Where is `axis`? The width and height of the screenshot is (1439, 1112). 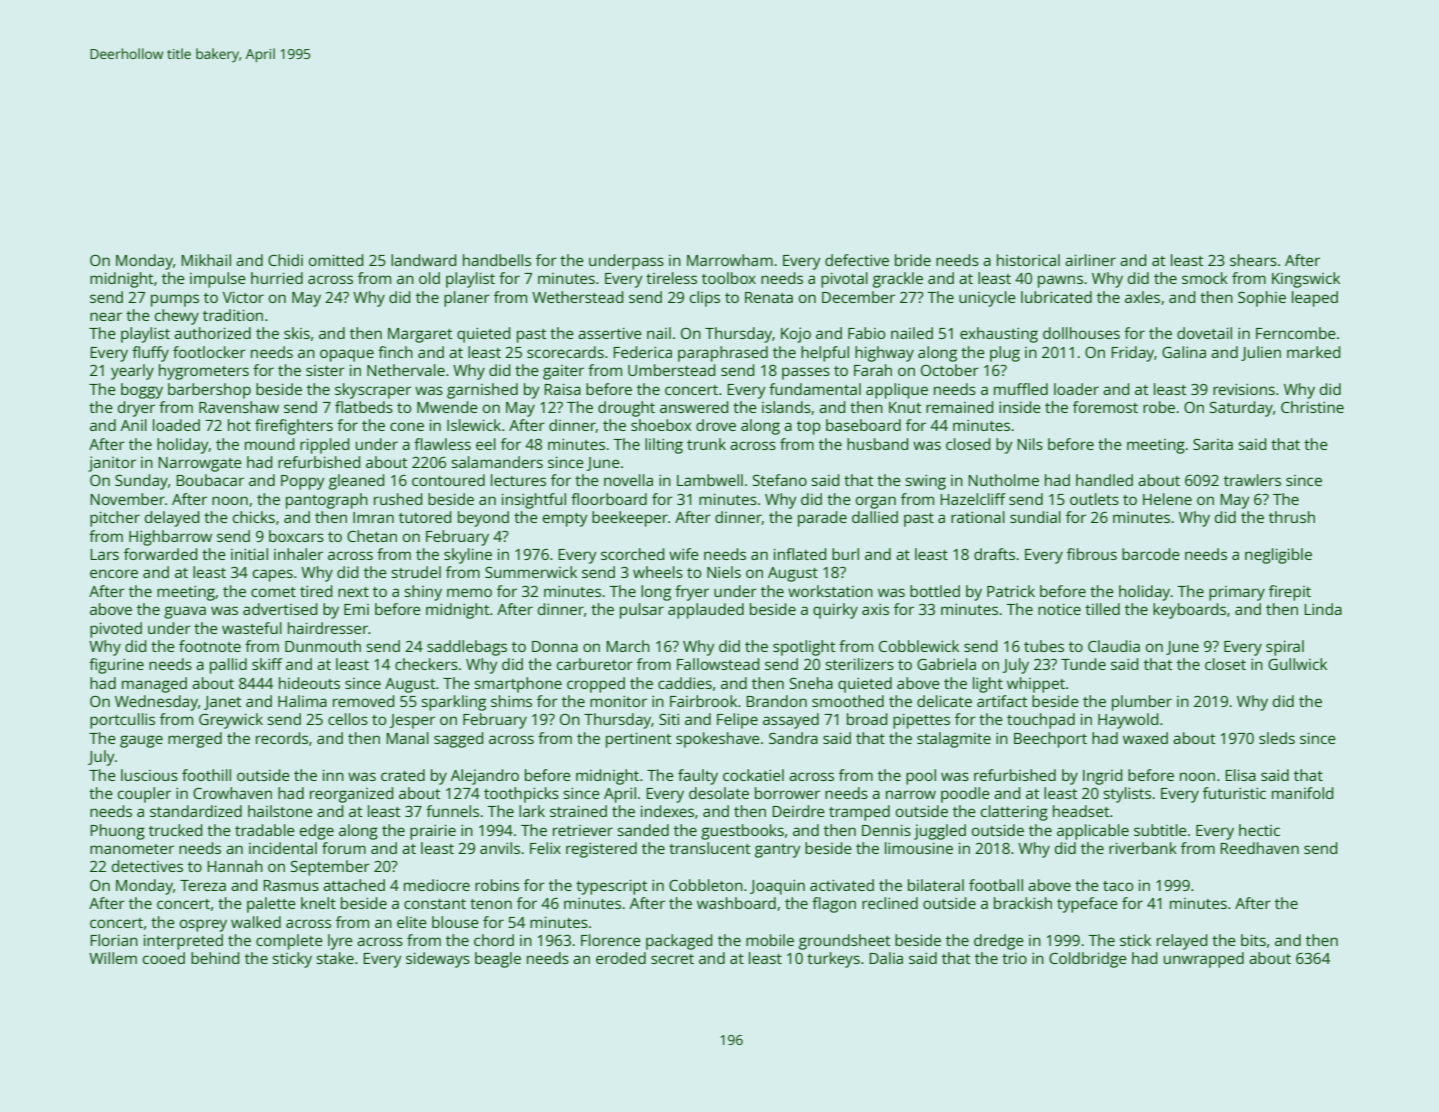
axis is located at coordinates (875, 609).
